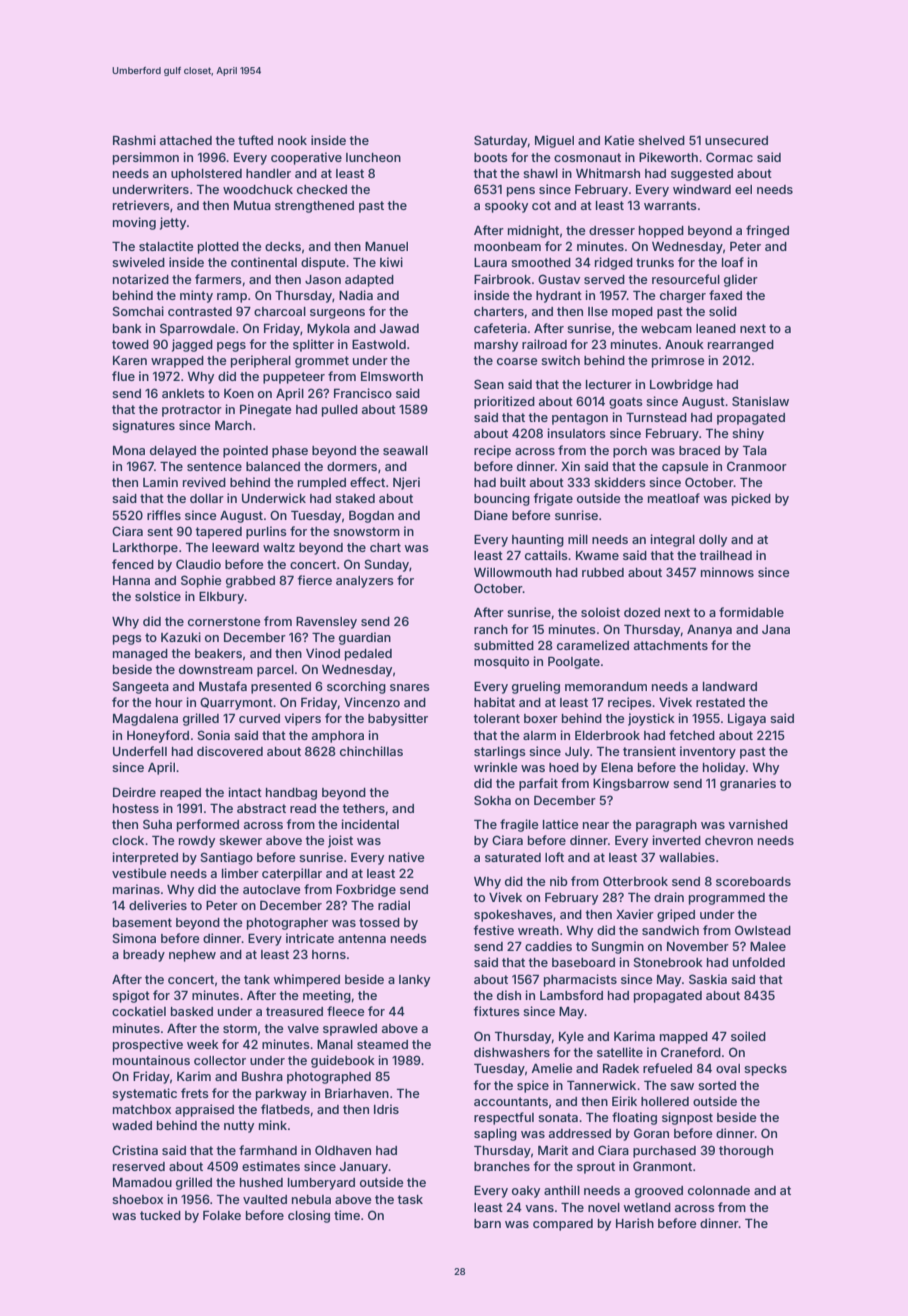  I want to click on Miguel, so click(554, 141).
